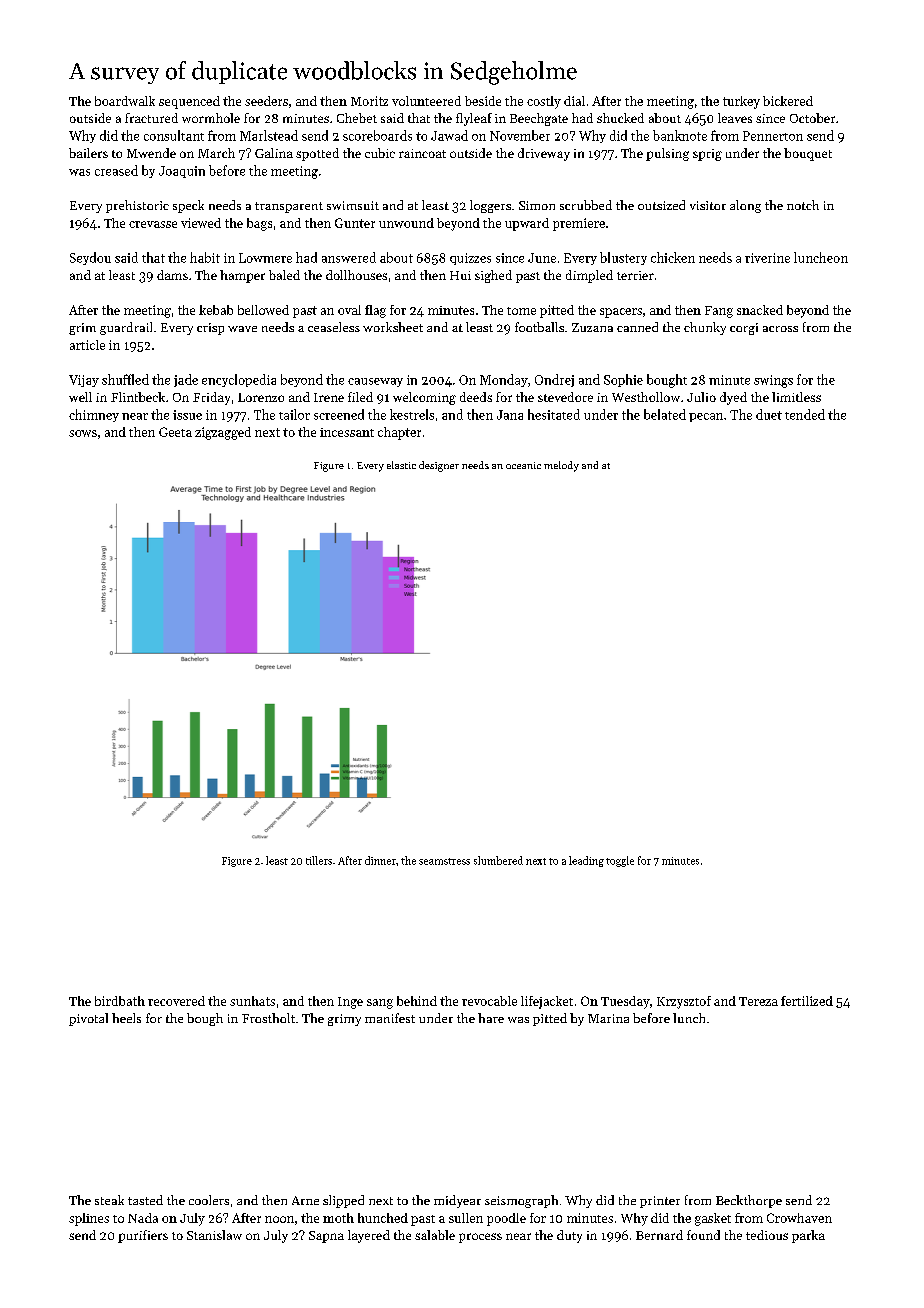 The height and width of the document is (1308, 924). Describe the element at coordinates (620, 861) in the document. I see `toggle` at that location.
